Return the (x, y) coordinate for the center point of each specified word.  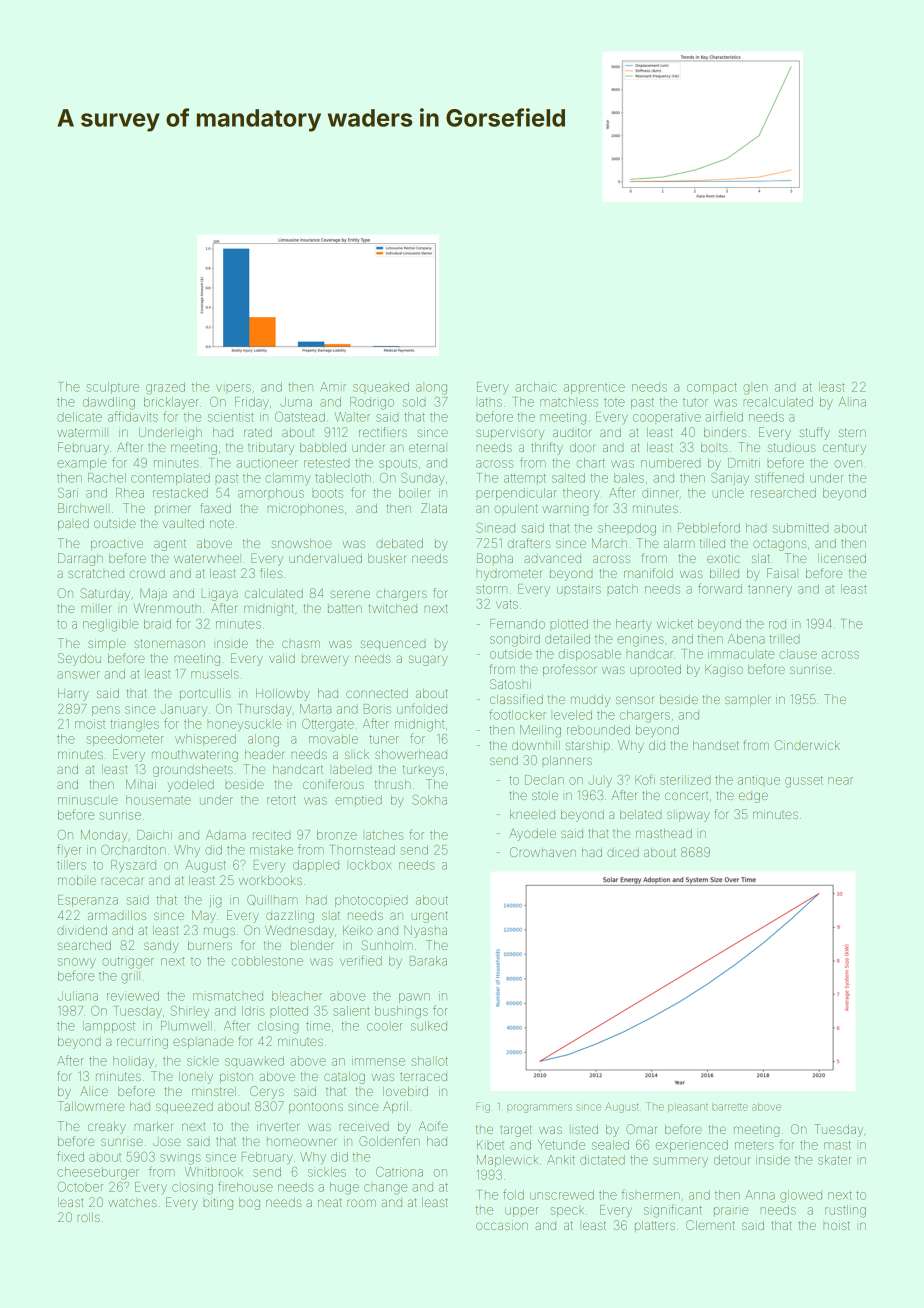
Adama (226, 835)
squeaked (381, 387)
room (361, 1203)
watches (132, 1202)
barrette (730, 1107)
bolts (714, 447)
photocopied (371, 901)
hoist (836, 1225)
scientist (230, 417)
